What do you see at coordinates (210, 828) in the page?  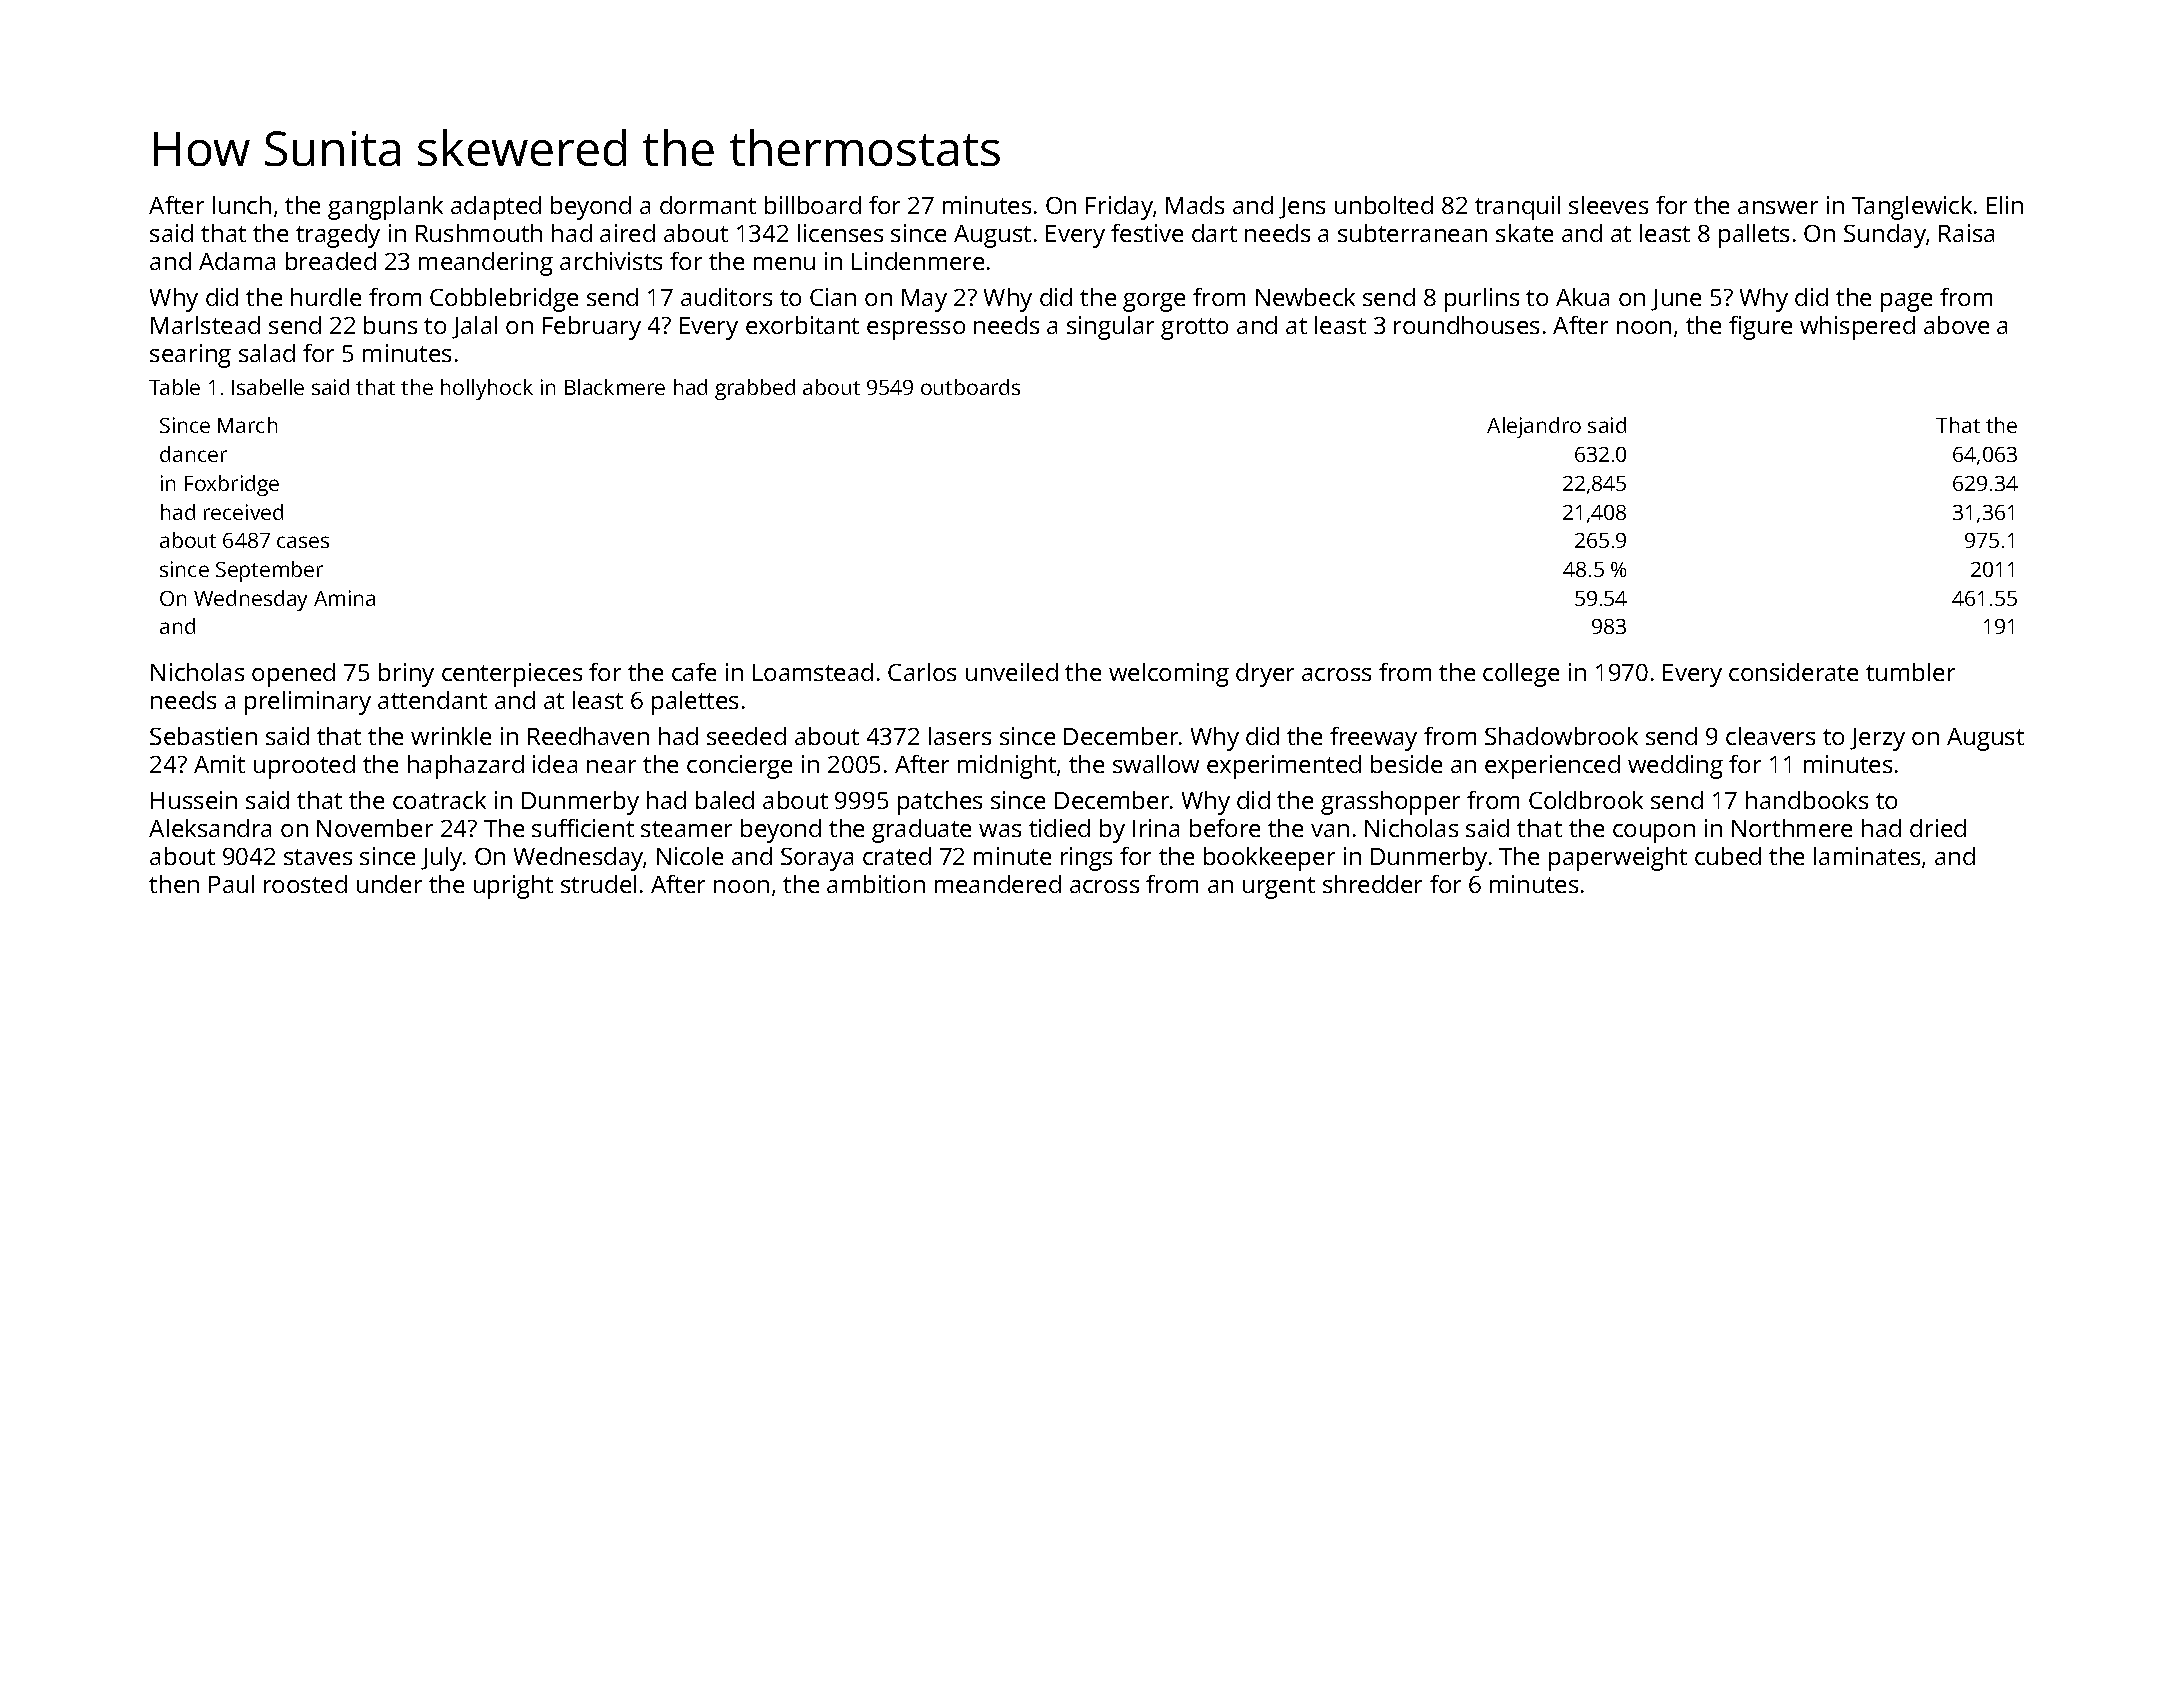 I see `Aleksandra` at bounding box center [210, 828].
